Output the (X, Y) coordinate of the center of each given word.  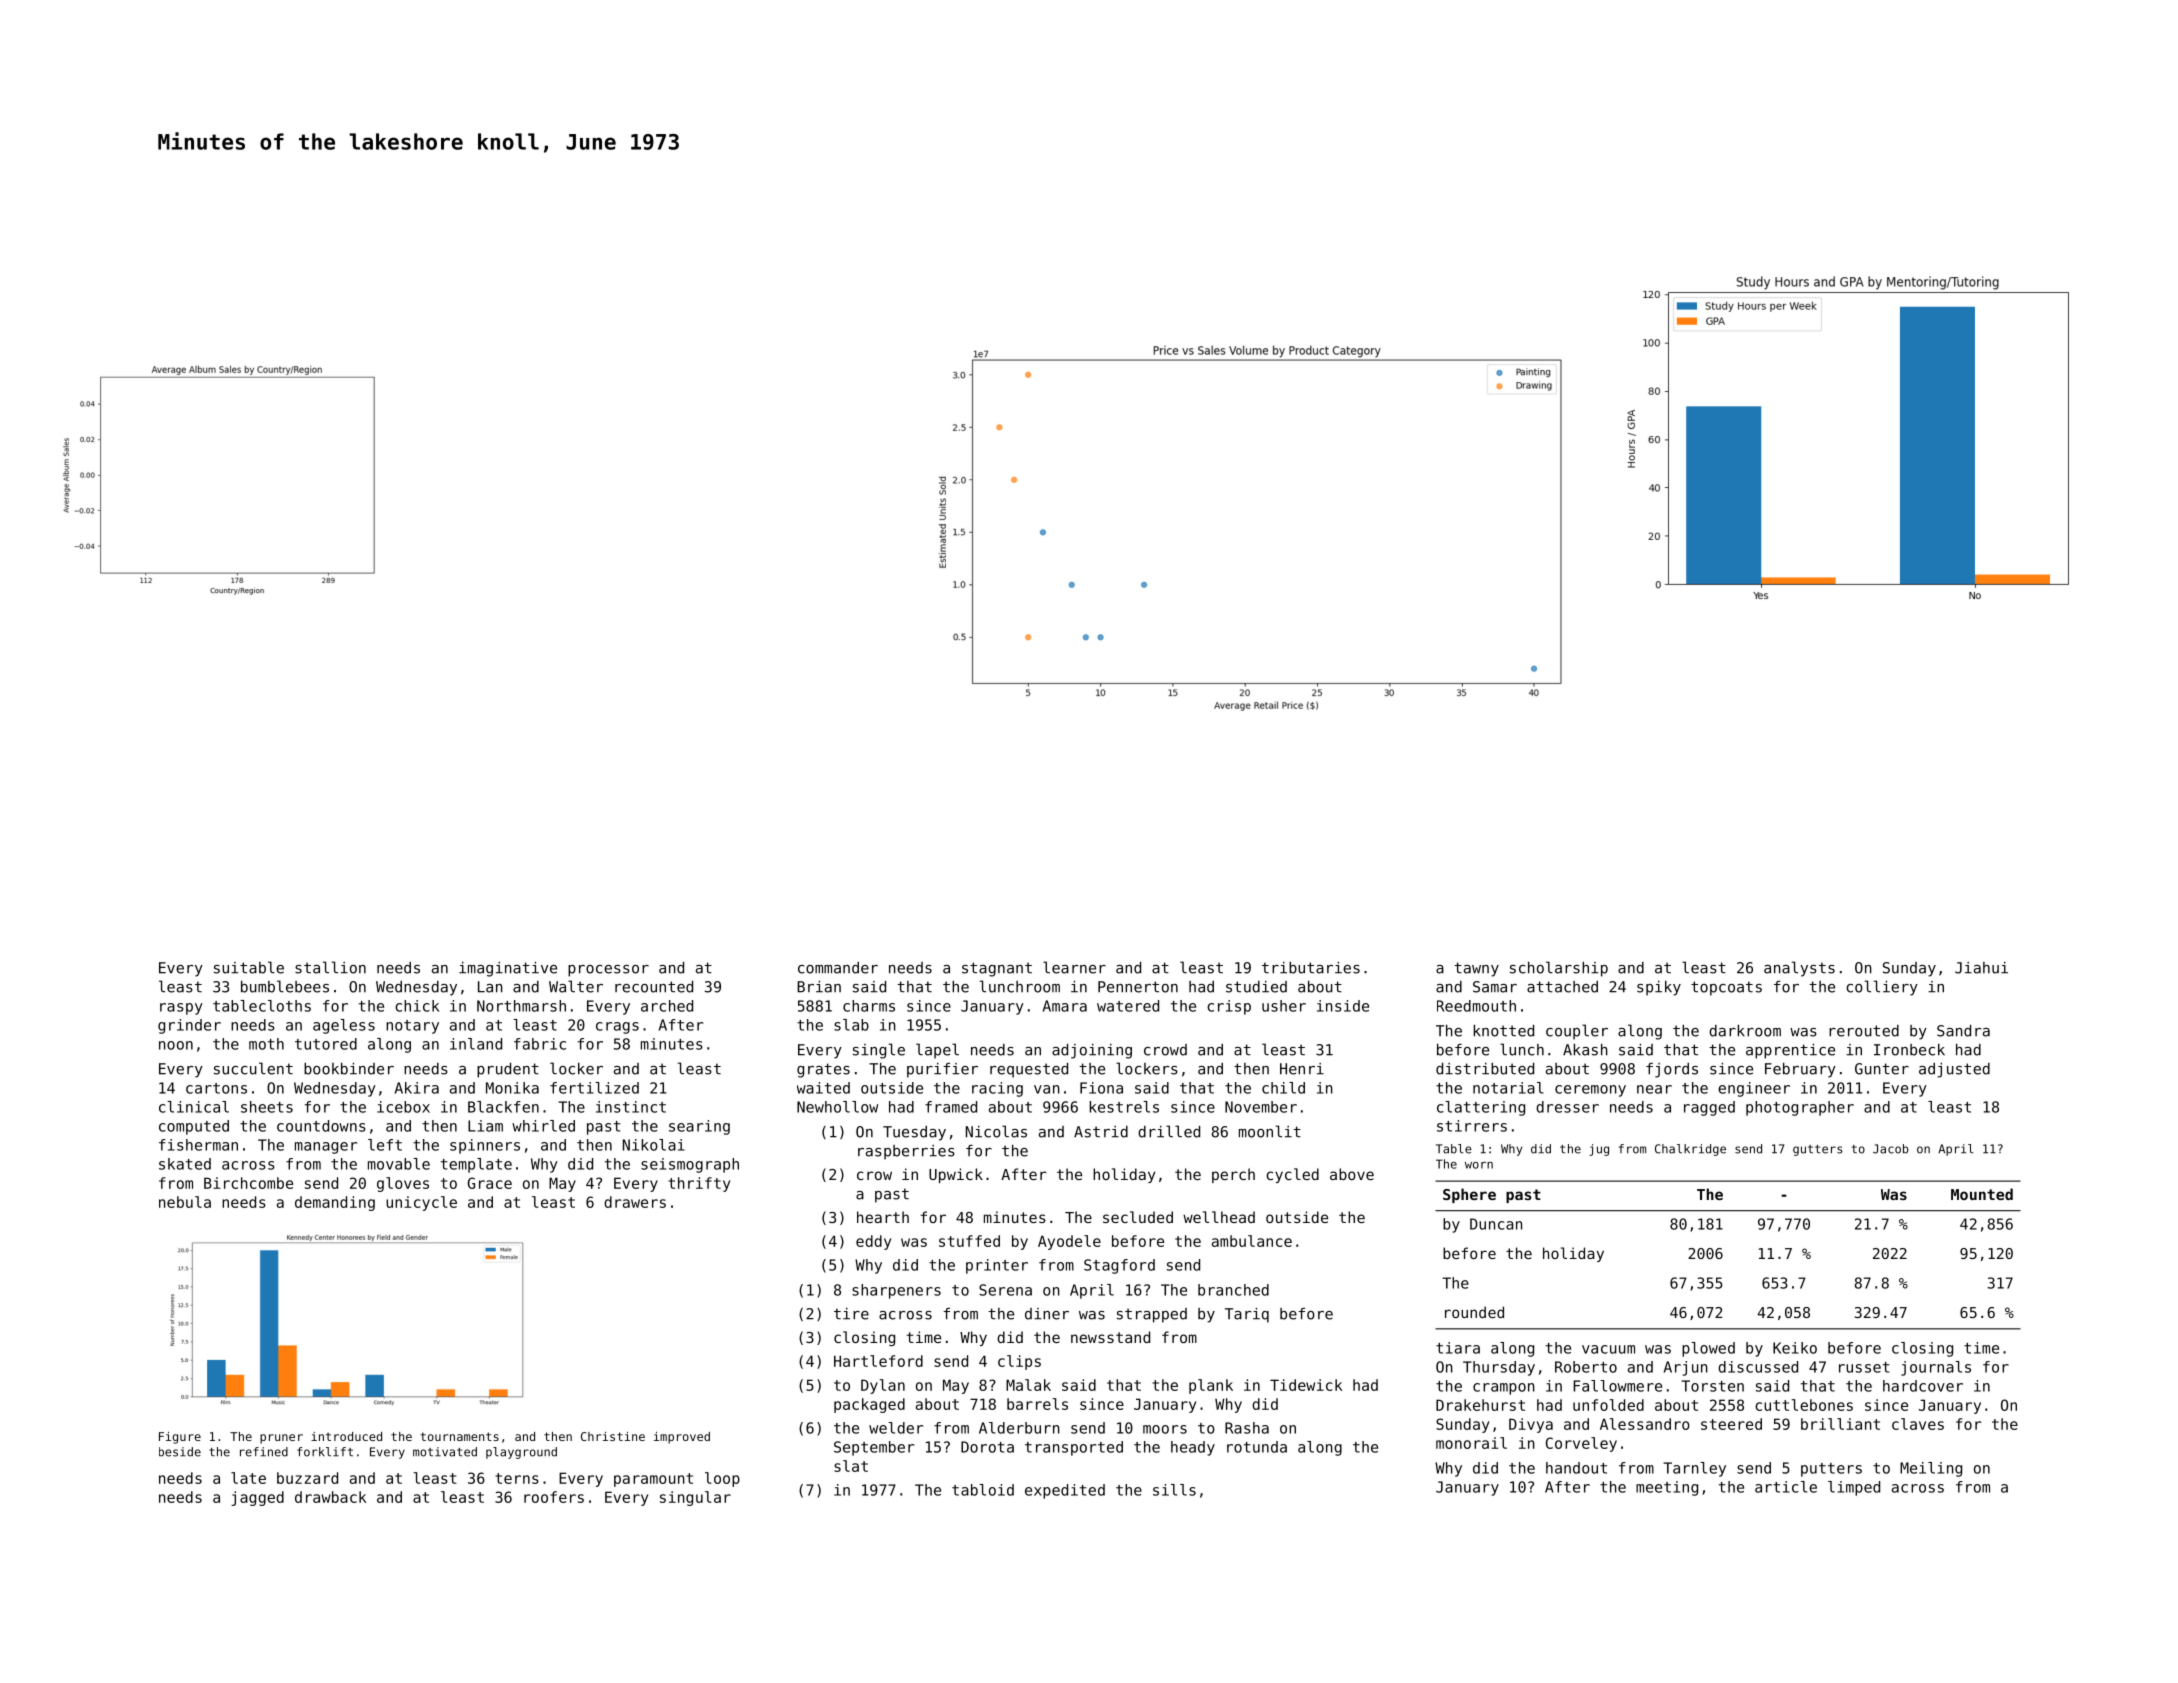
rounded (1474, 1312)
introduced (346, 1436)
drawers (635, 1202)
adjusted (1954, 1070)
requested (1029, 1070)
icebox (403, 1107)
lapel (937, 1051)
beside (180, 1452)
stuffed (969, 1241)
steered (1731, 1424)
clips (1019, 1362)
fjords (1672, 1070)
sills (1174, 1490)
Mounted (1982, 1194)
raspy (181, 1009)
